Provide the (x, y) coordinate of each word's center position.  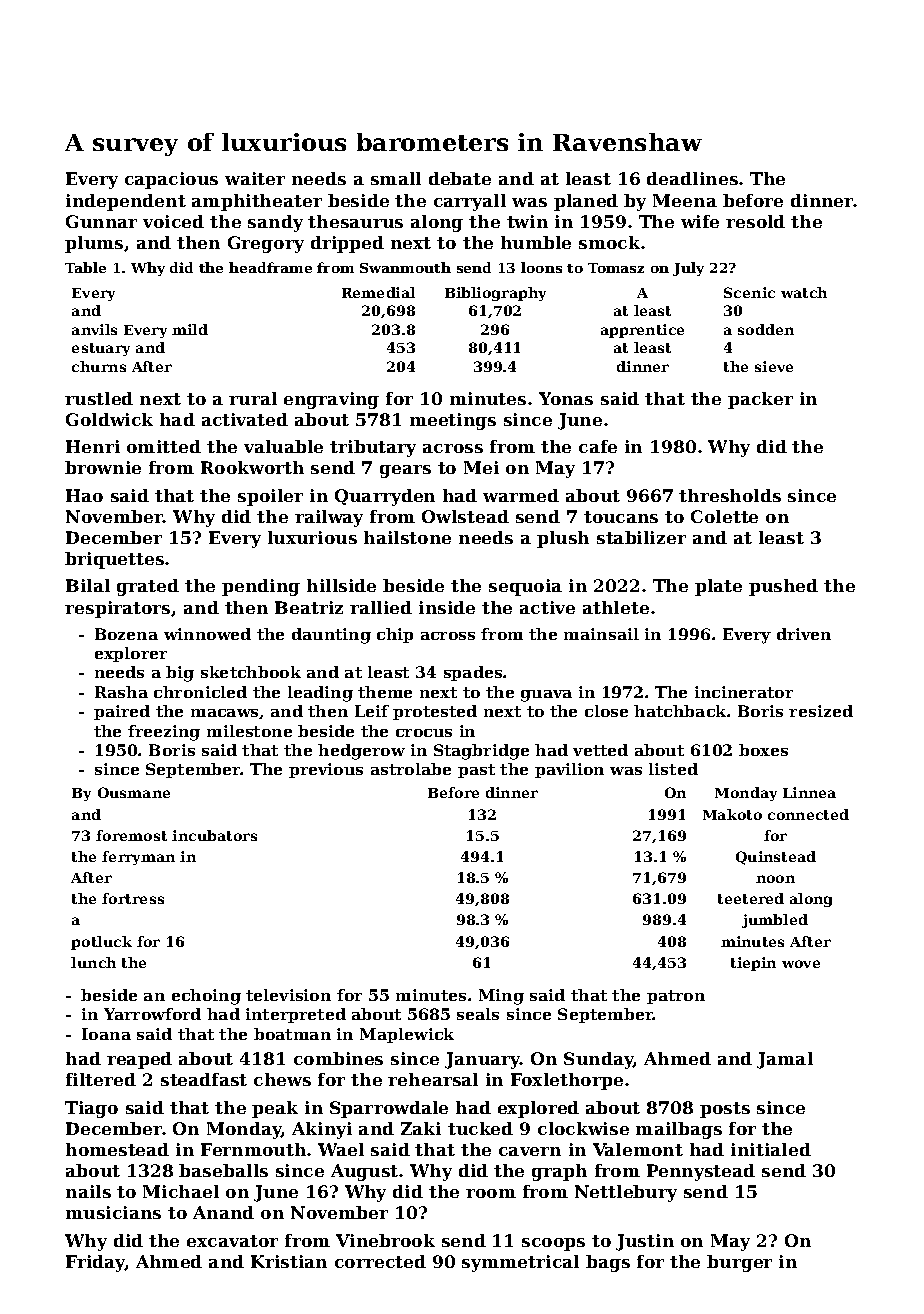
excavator (232, 1241)
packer (760, 400)
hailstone (407, 537)
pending (261, 587)
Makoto (732, 814)
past (476, 771)
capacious (171, 180)
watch (804, 292)
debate (460, 178)
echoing (206, 997)
